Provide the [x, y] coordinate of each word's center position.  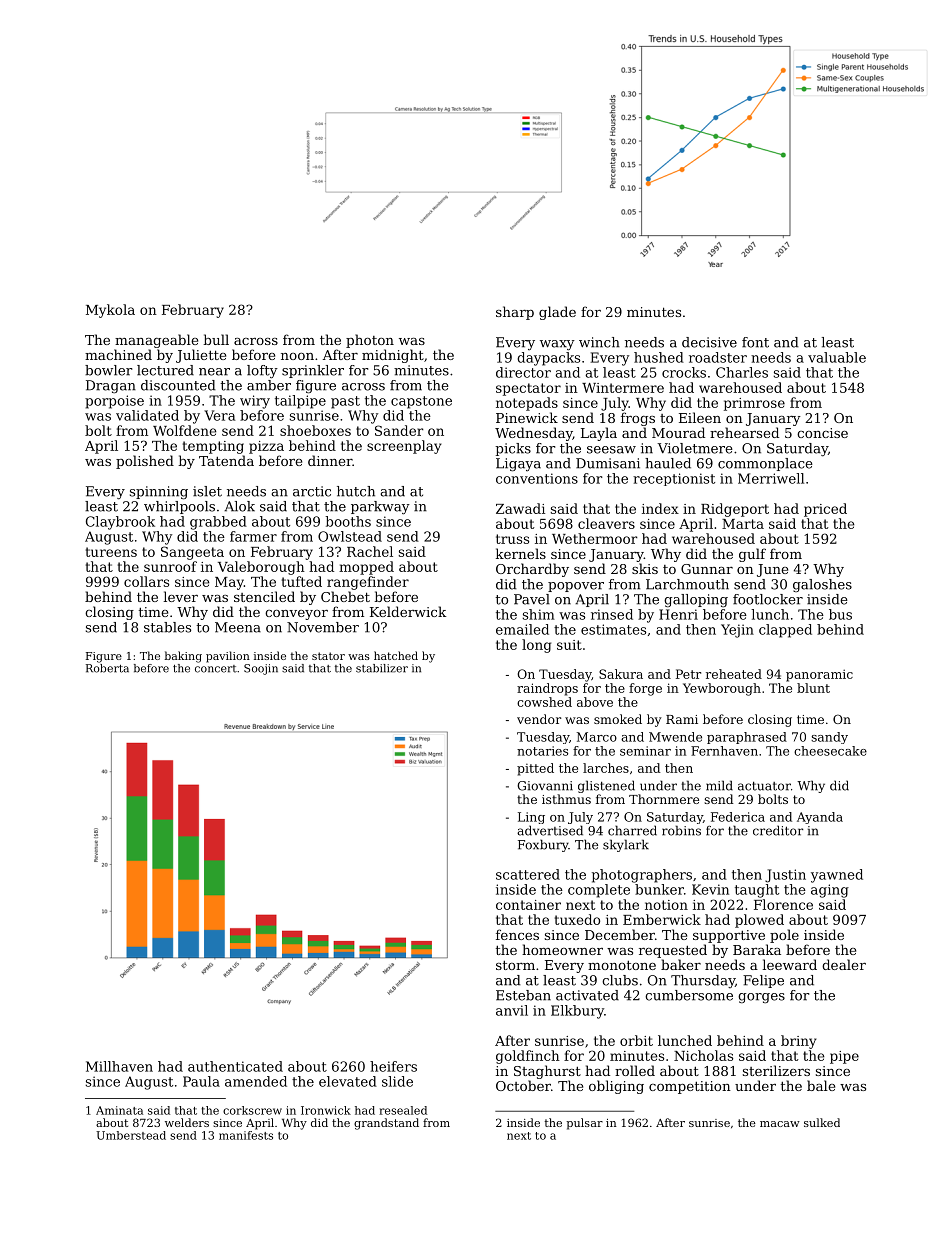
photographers [642, 876]
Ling [531, 818]
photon [370, 341]
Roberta [107, 668]
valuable [837, 357]
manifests [246, 1135]
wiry [255, 402]
